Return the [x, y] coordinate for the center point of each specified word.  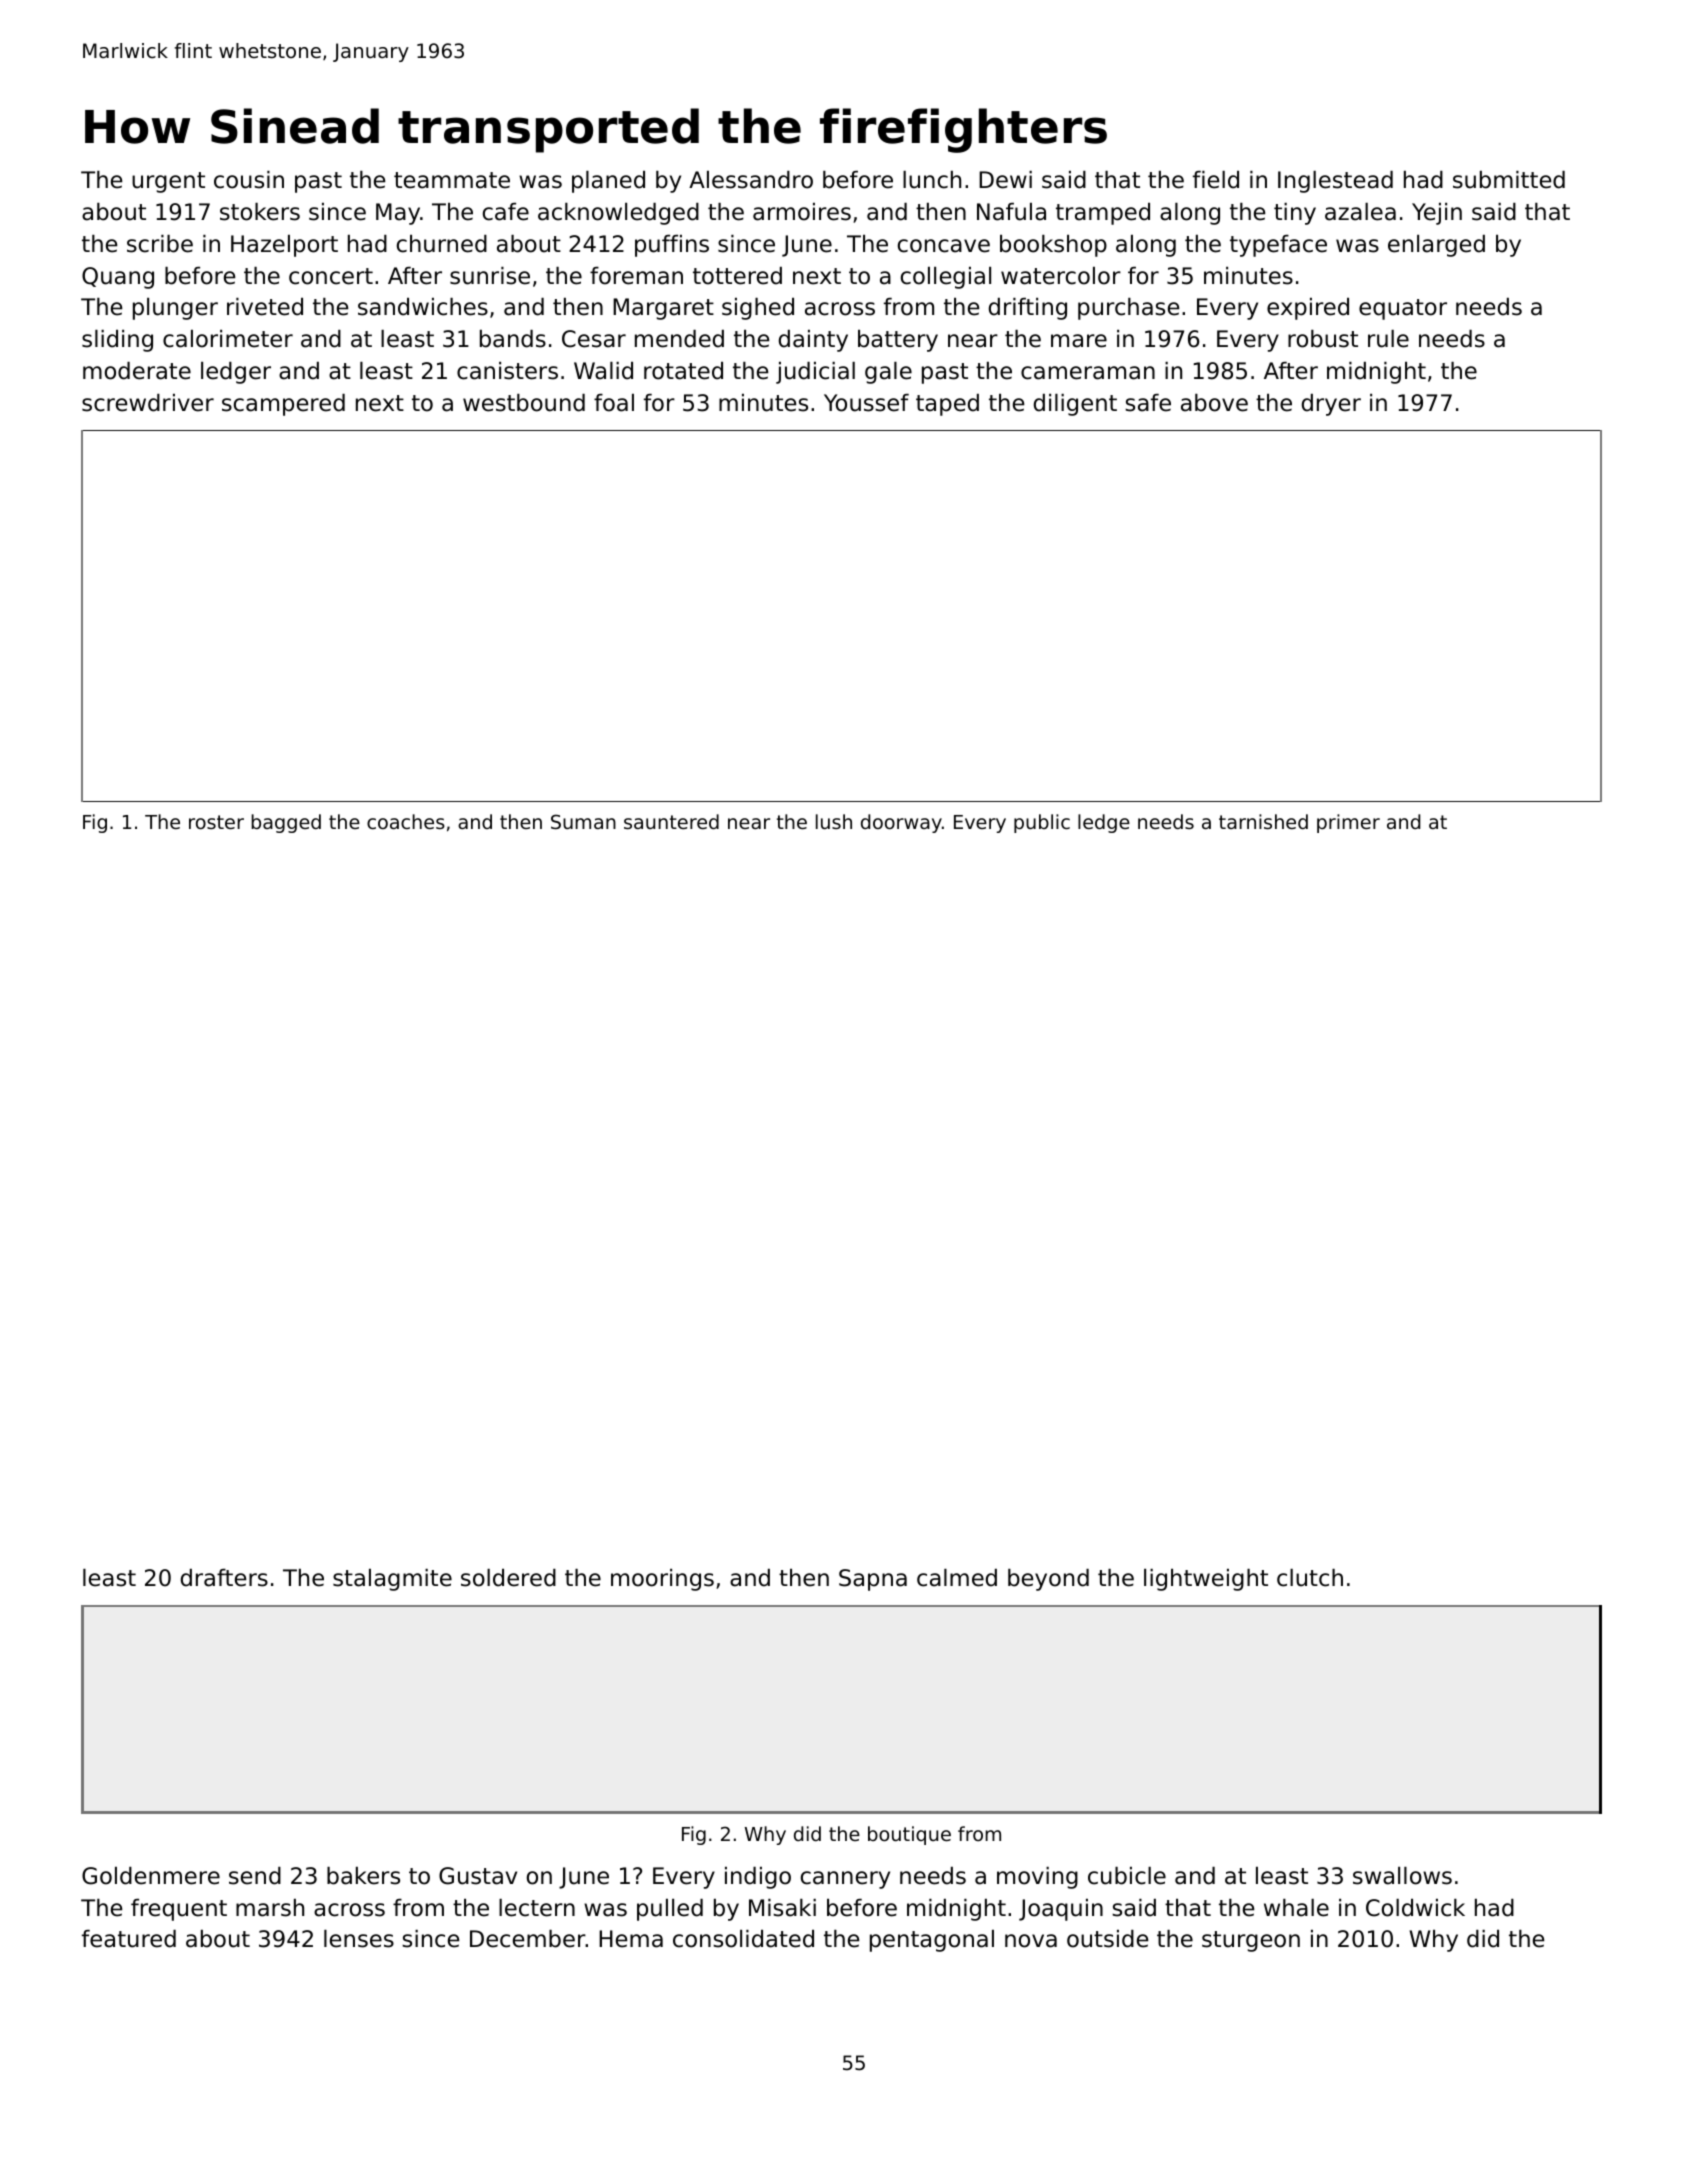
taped [947, 405]
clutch [1310, 1578]
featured [129, 1939]
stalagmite [392, 1580]
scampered [283, 405]
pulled [670, 1910]
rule [1388, 339]
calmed [957, 1578]
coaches [406, 821]
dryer [1331, 405]
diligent [1075, 405]
